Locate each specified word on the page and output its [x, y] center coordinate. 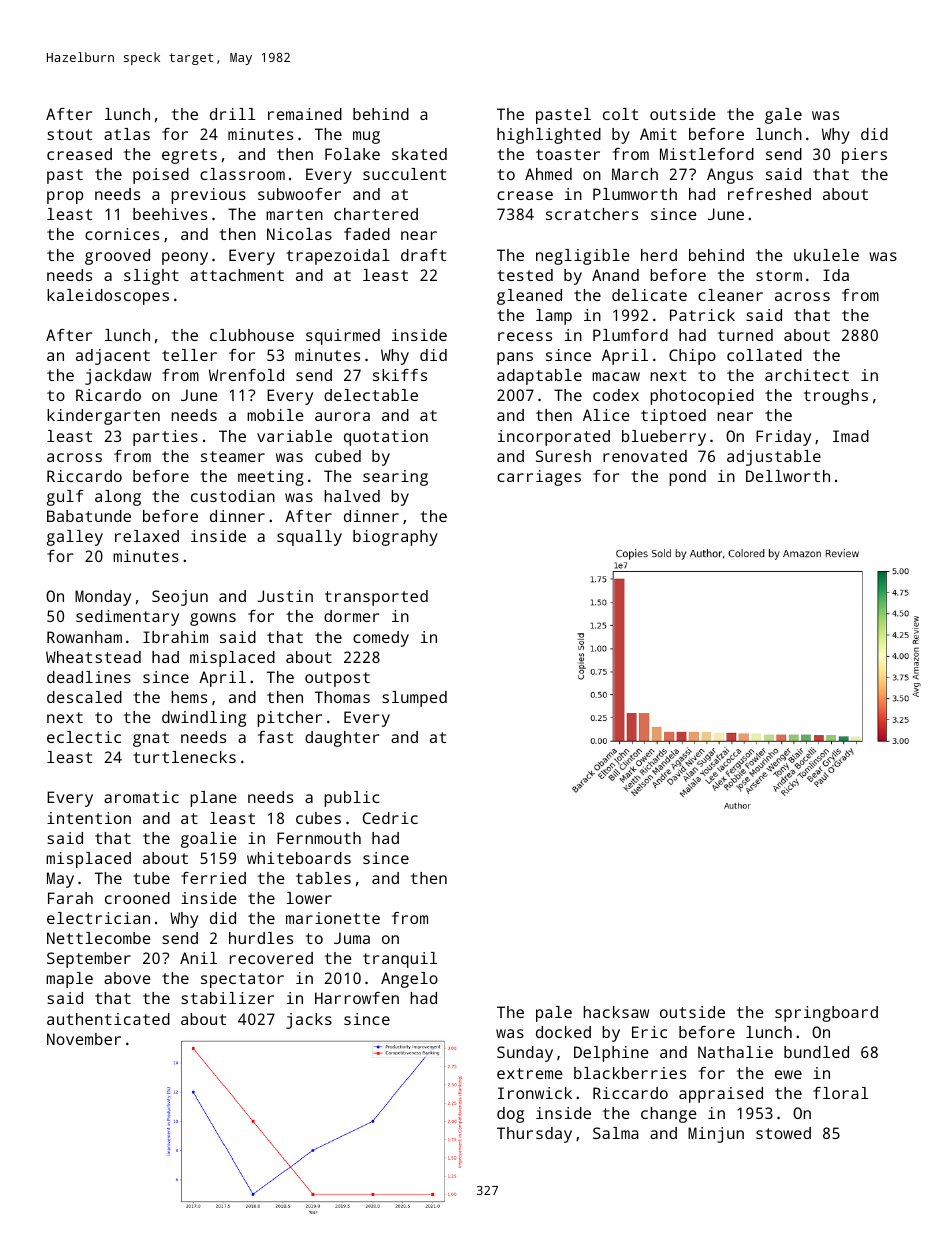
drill [233, 114]
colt [620, 114]
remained [305, 114]
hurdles [261, 938]
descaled [84, 697]
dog [510, 1115]
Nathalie [735, 1052]
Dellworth [788, 476]
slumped [414, 699]
